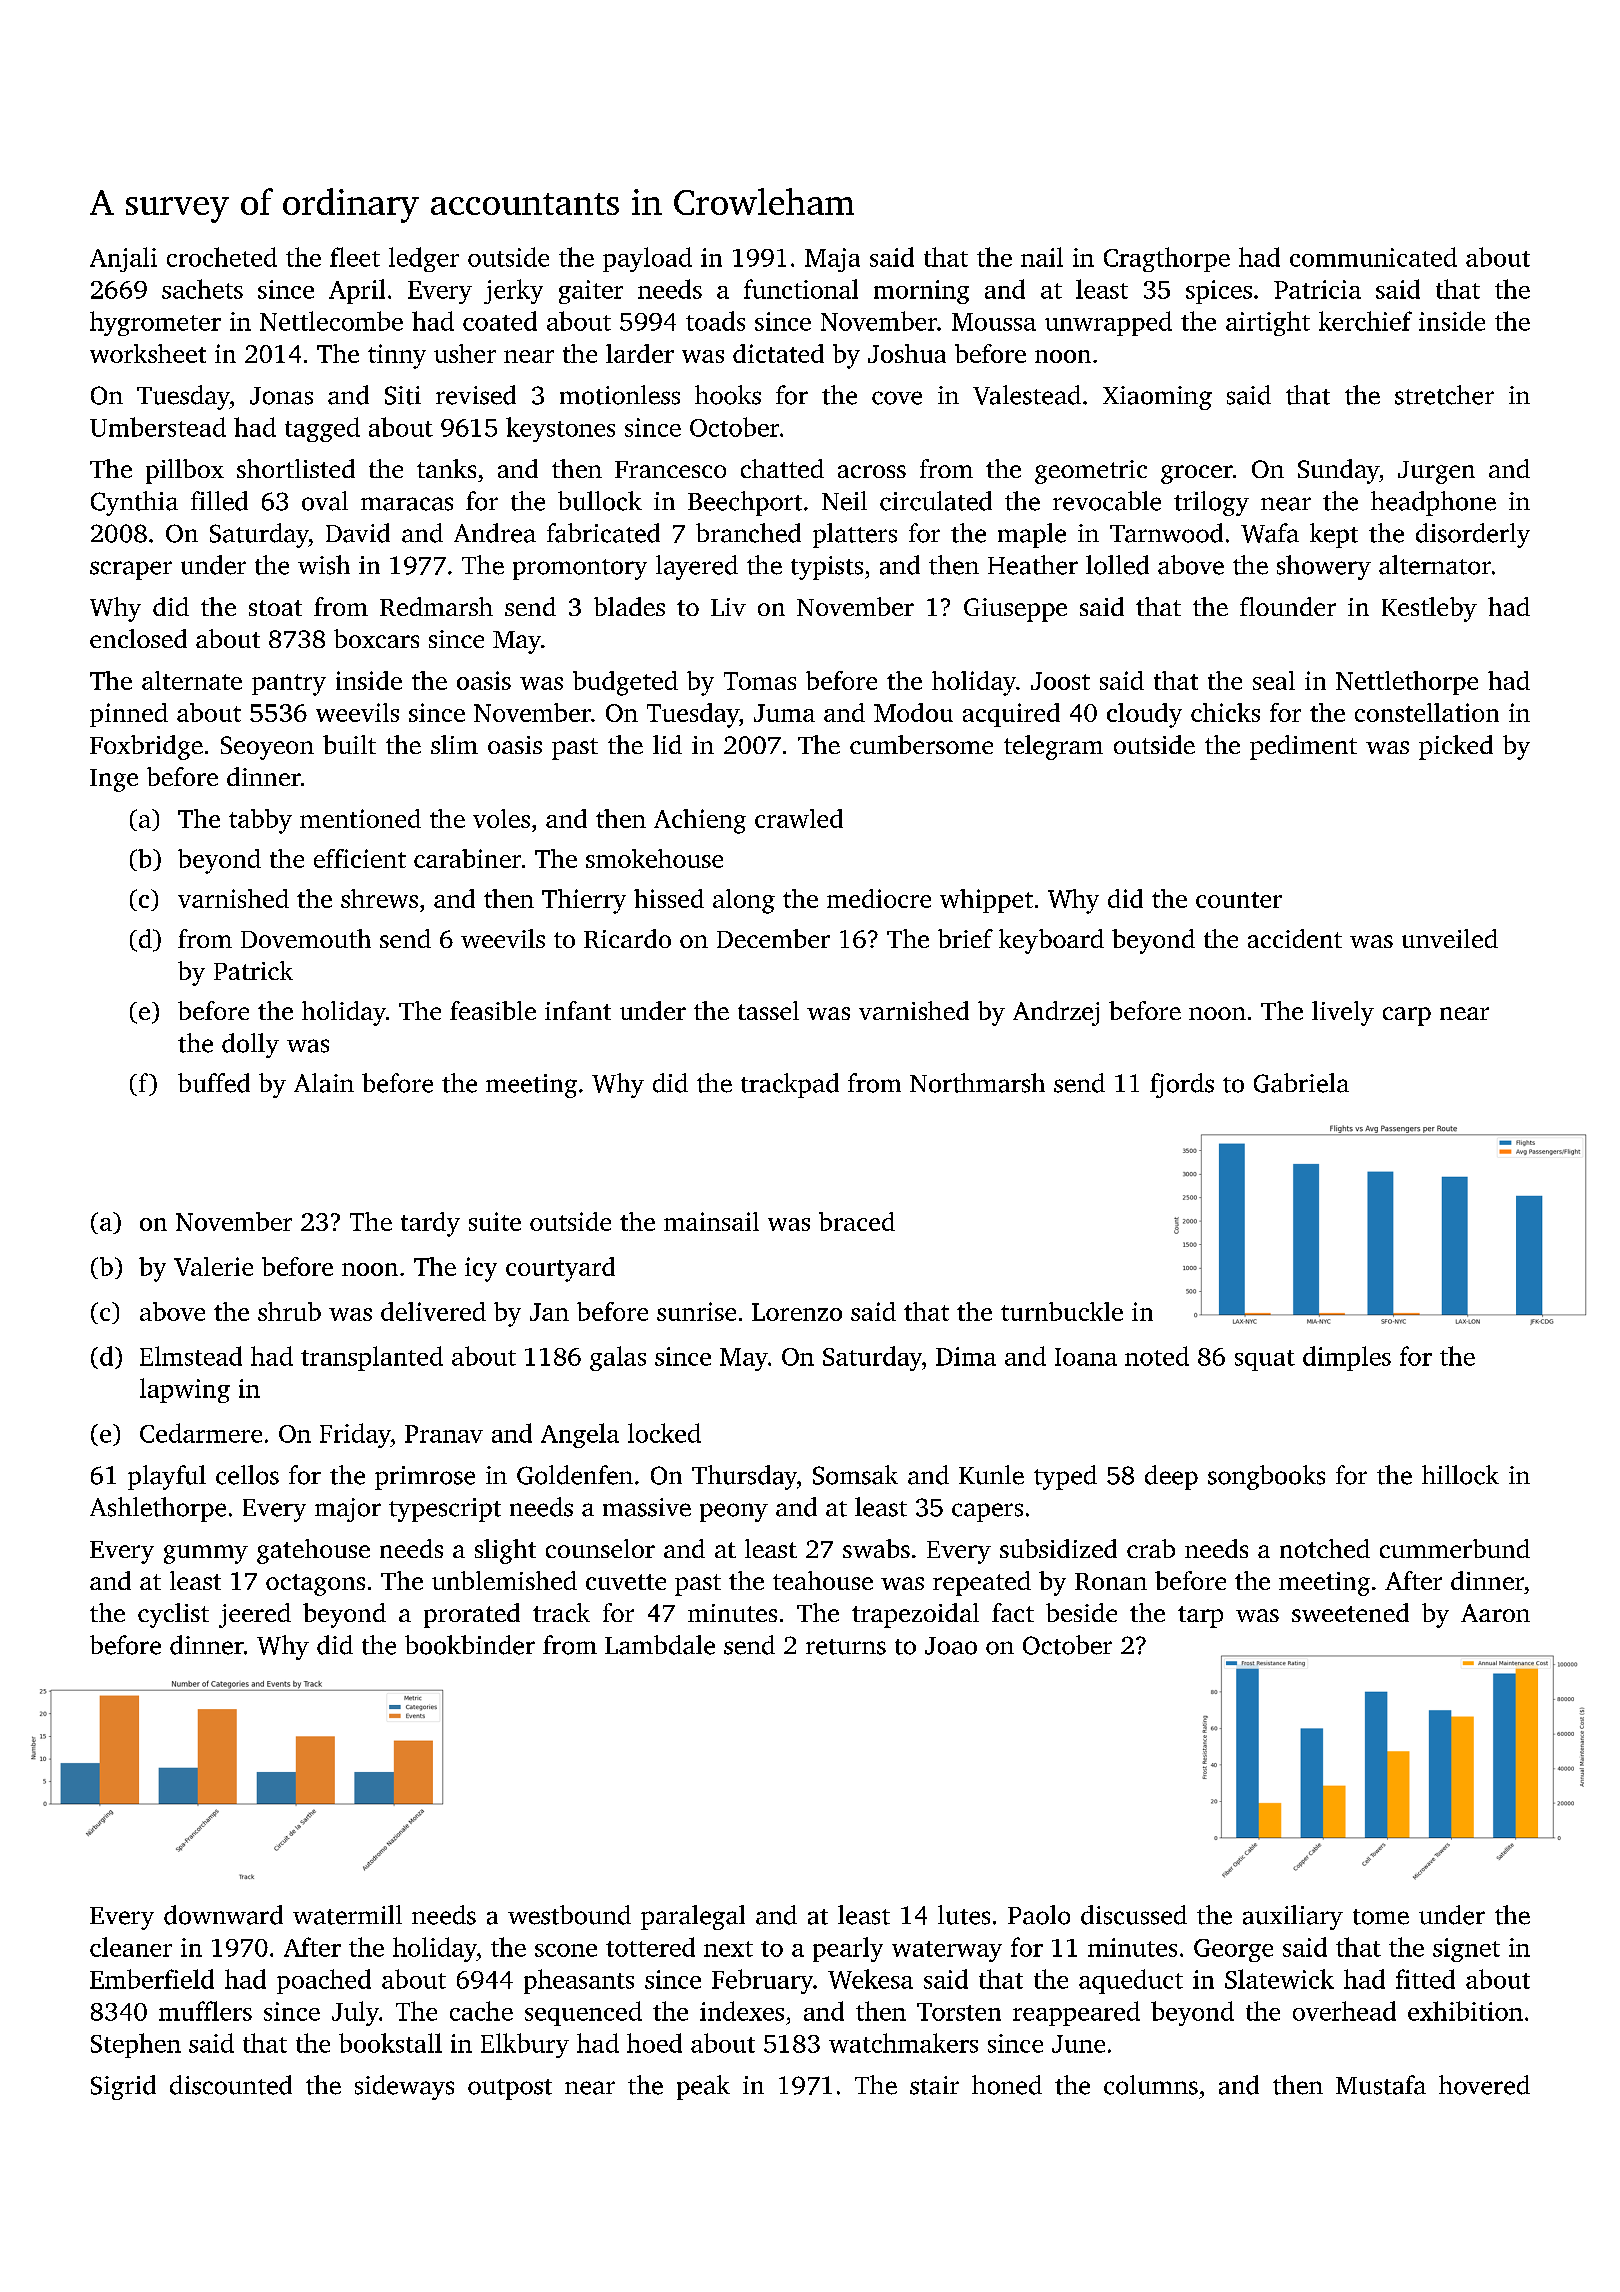  What do you see at coordinates (1167, 259) in the screenshot?
I see `Cragthorpe` at bounding box center [1167, 259].
